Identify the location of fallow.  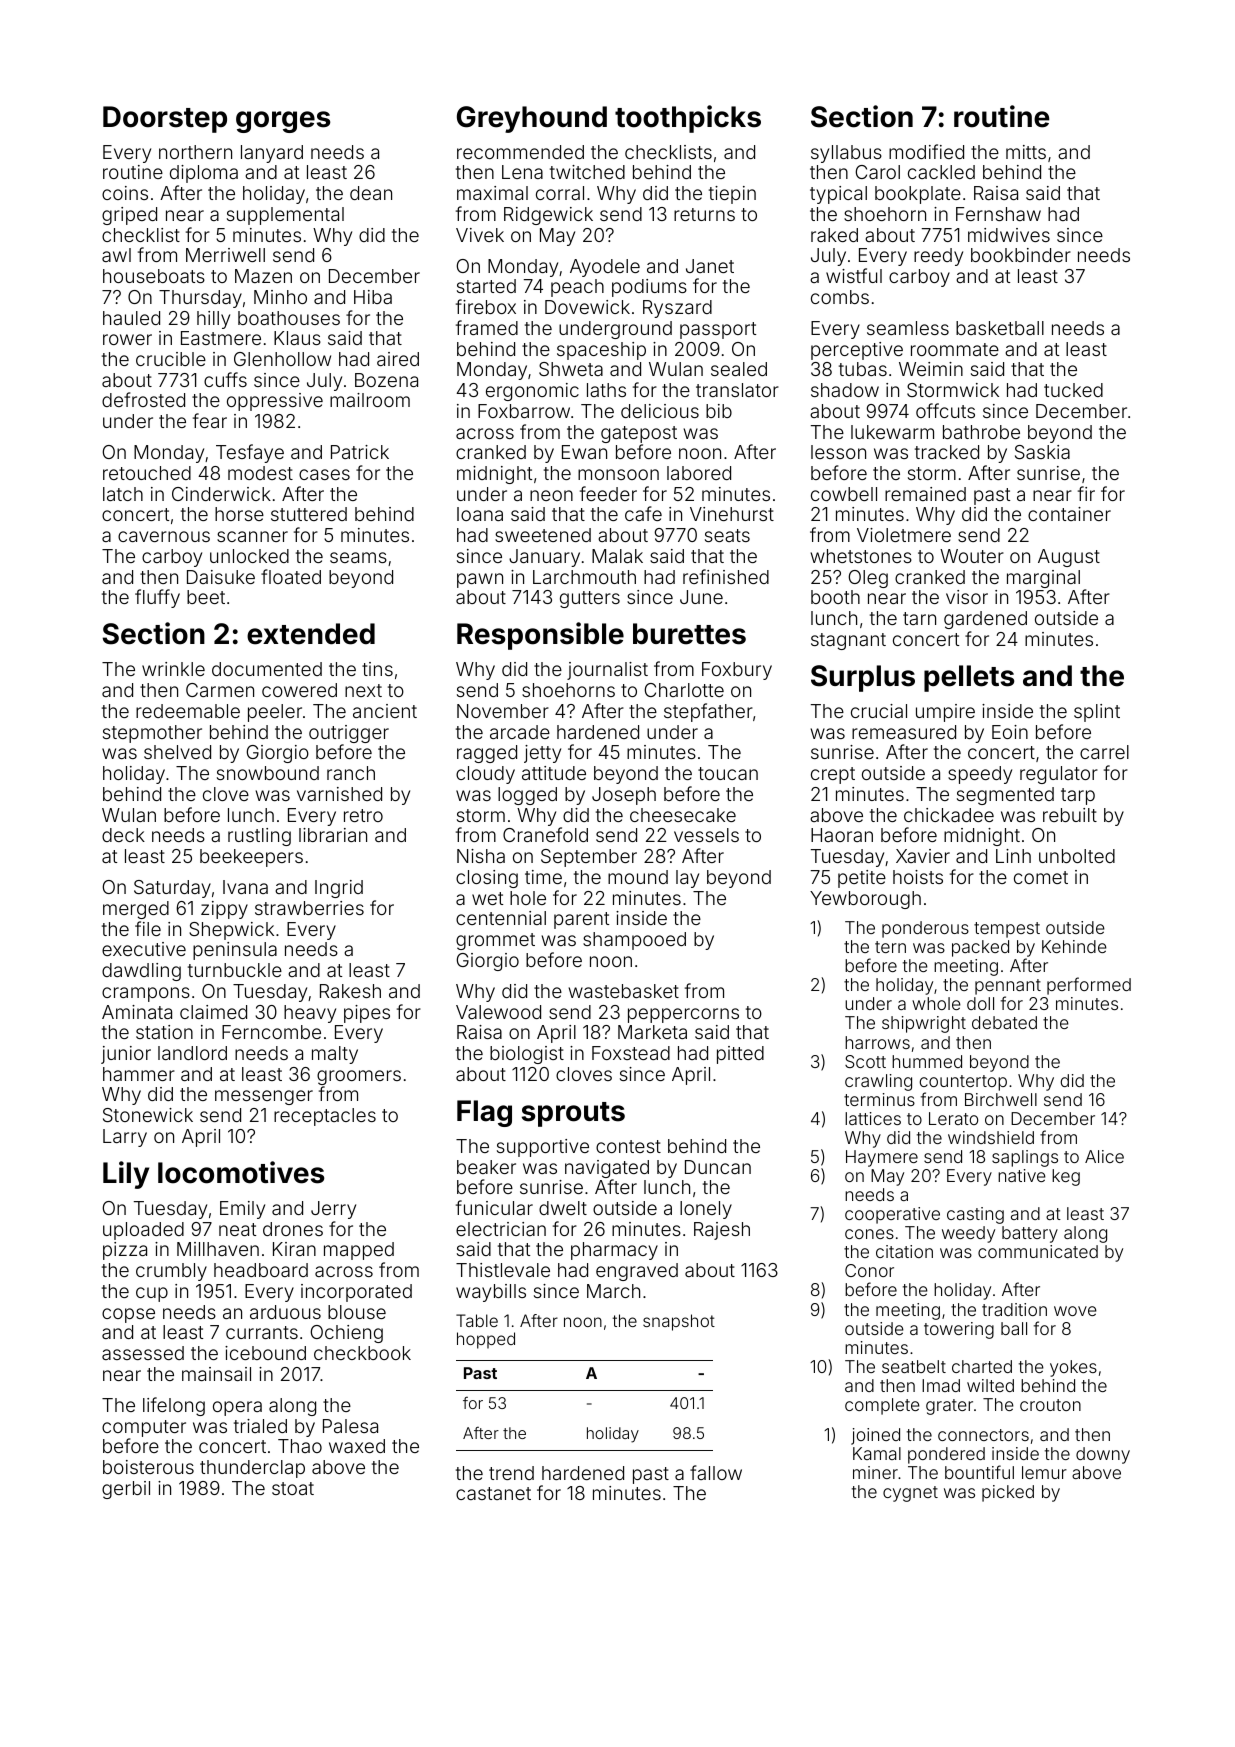
(716, 1472).
